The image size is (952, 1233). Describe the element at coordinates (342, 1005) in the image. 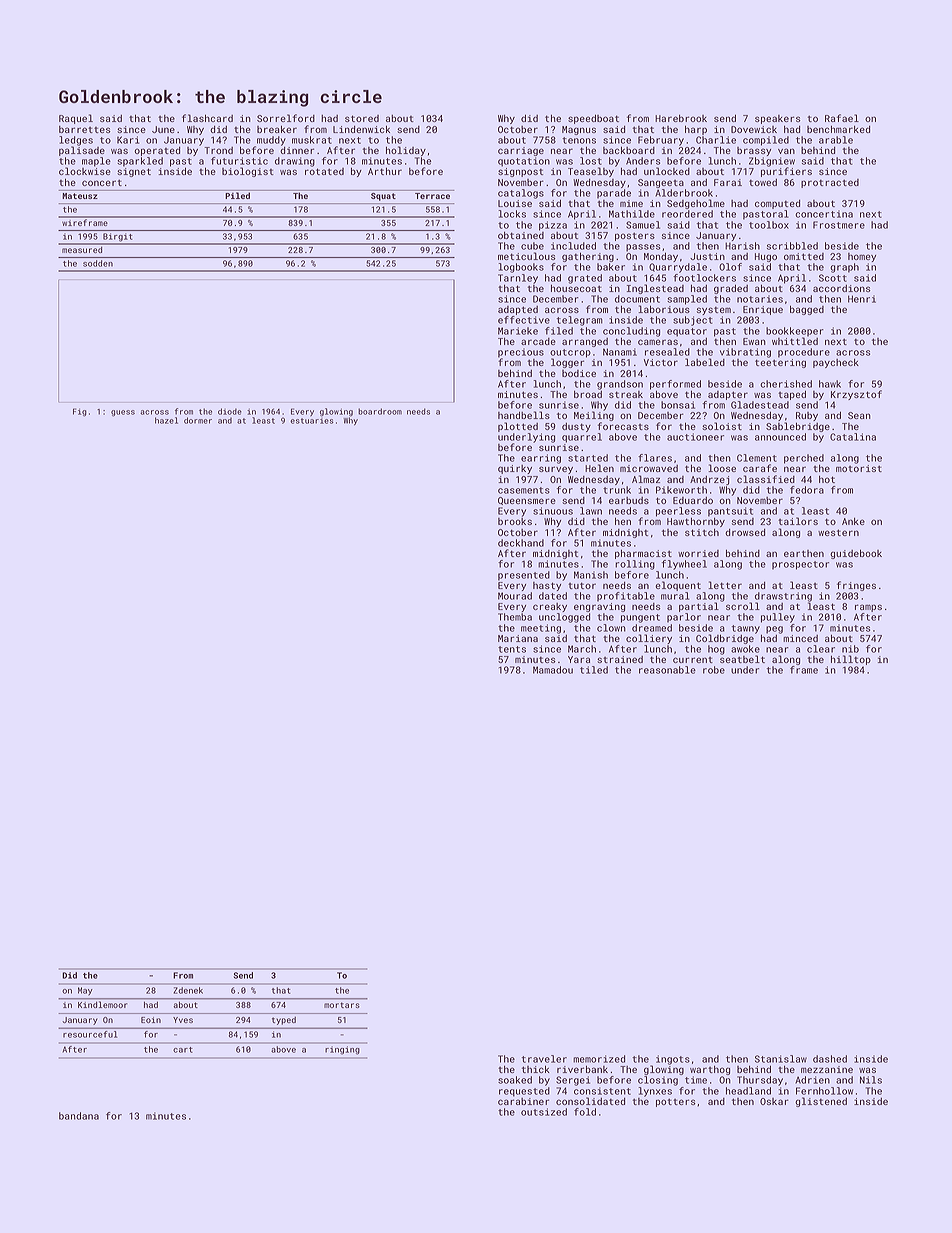

I see `mortars` at that location.
